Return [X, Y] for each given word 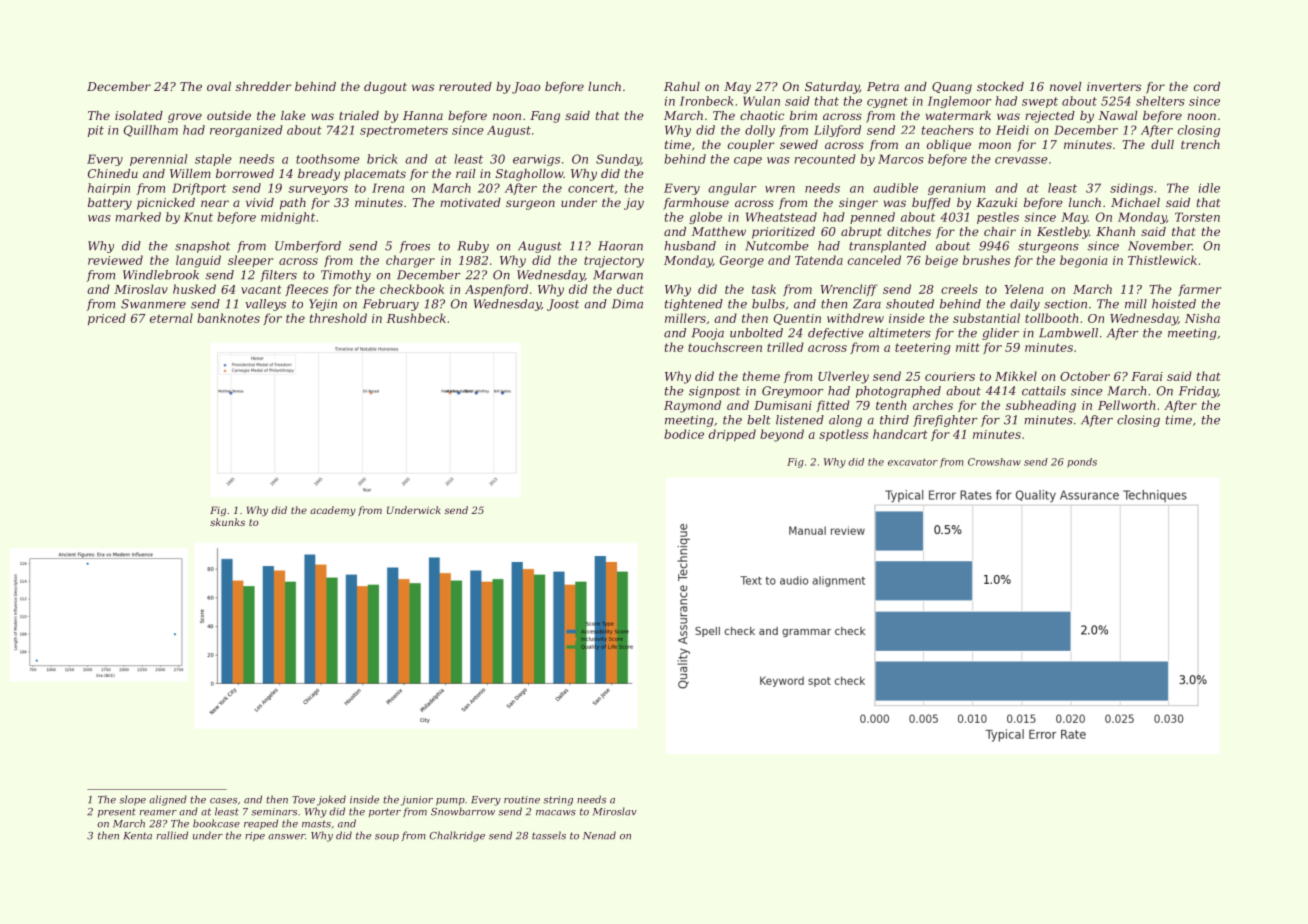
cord [1207, 86]
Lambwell [1068, 333]
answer [286, 837]
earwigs [536, 160]
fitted [833, 406]
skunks [227, 522]
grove [185, 118]
